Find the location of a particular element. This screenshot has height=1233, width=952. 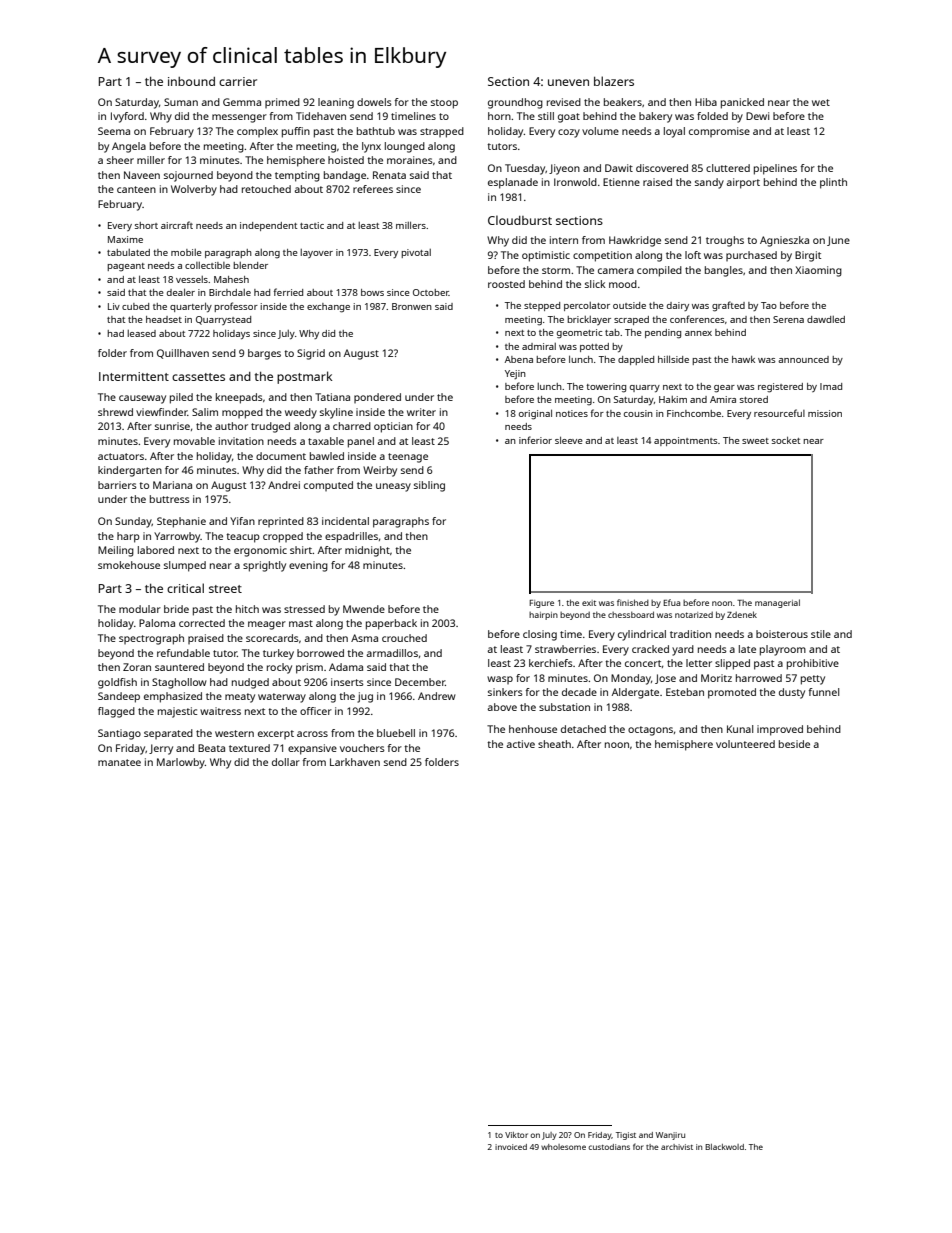

funnel is located at coordinates (824, 692).
